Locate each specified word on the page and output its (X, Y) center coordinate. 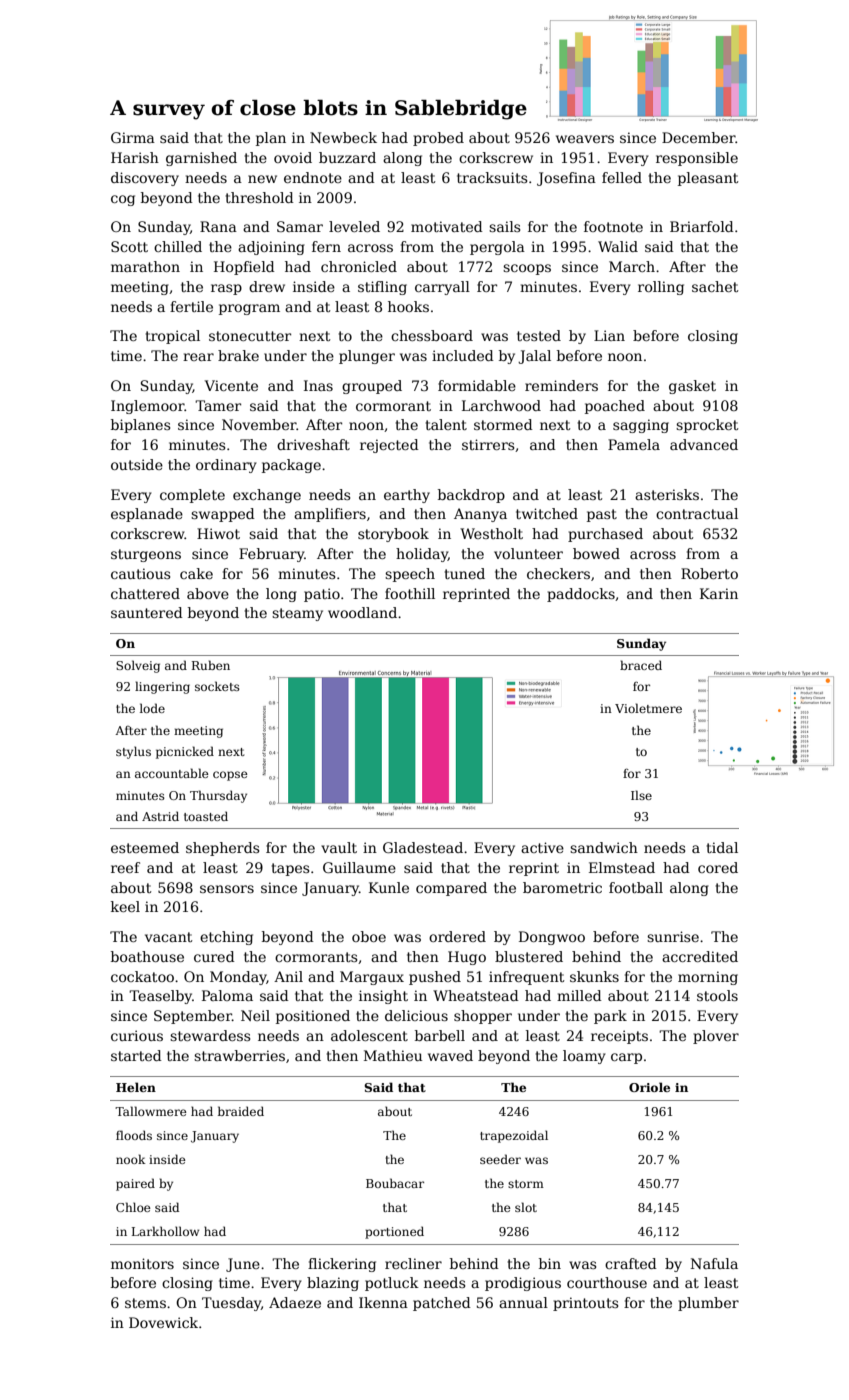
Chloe (133, 1207)
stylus (133, 752)
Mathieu (393, 1055)
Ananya (480, 515)
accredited (700, 956)
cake (196, 573)
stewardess (210, 1035)
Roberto (709, 573)
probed (438, 139)
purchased (605, 535)
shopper (483, 1017)
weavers (585, 139)
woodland (362, 612)
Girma (133, 137)
